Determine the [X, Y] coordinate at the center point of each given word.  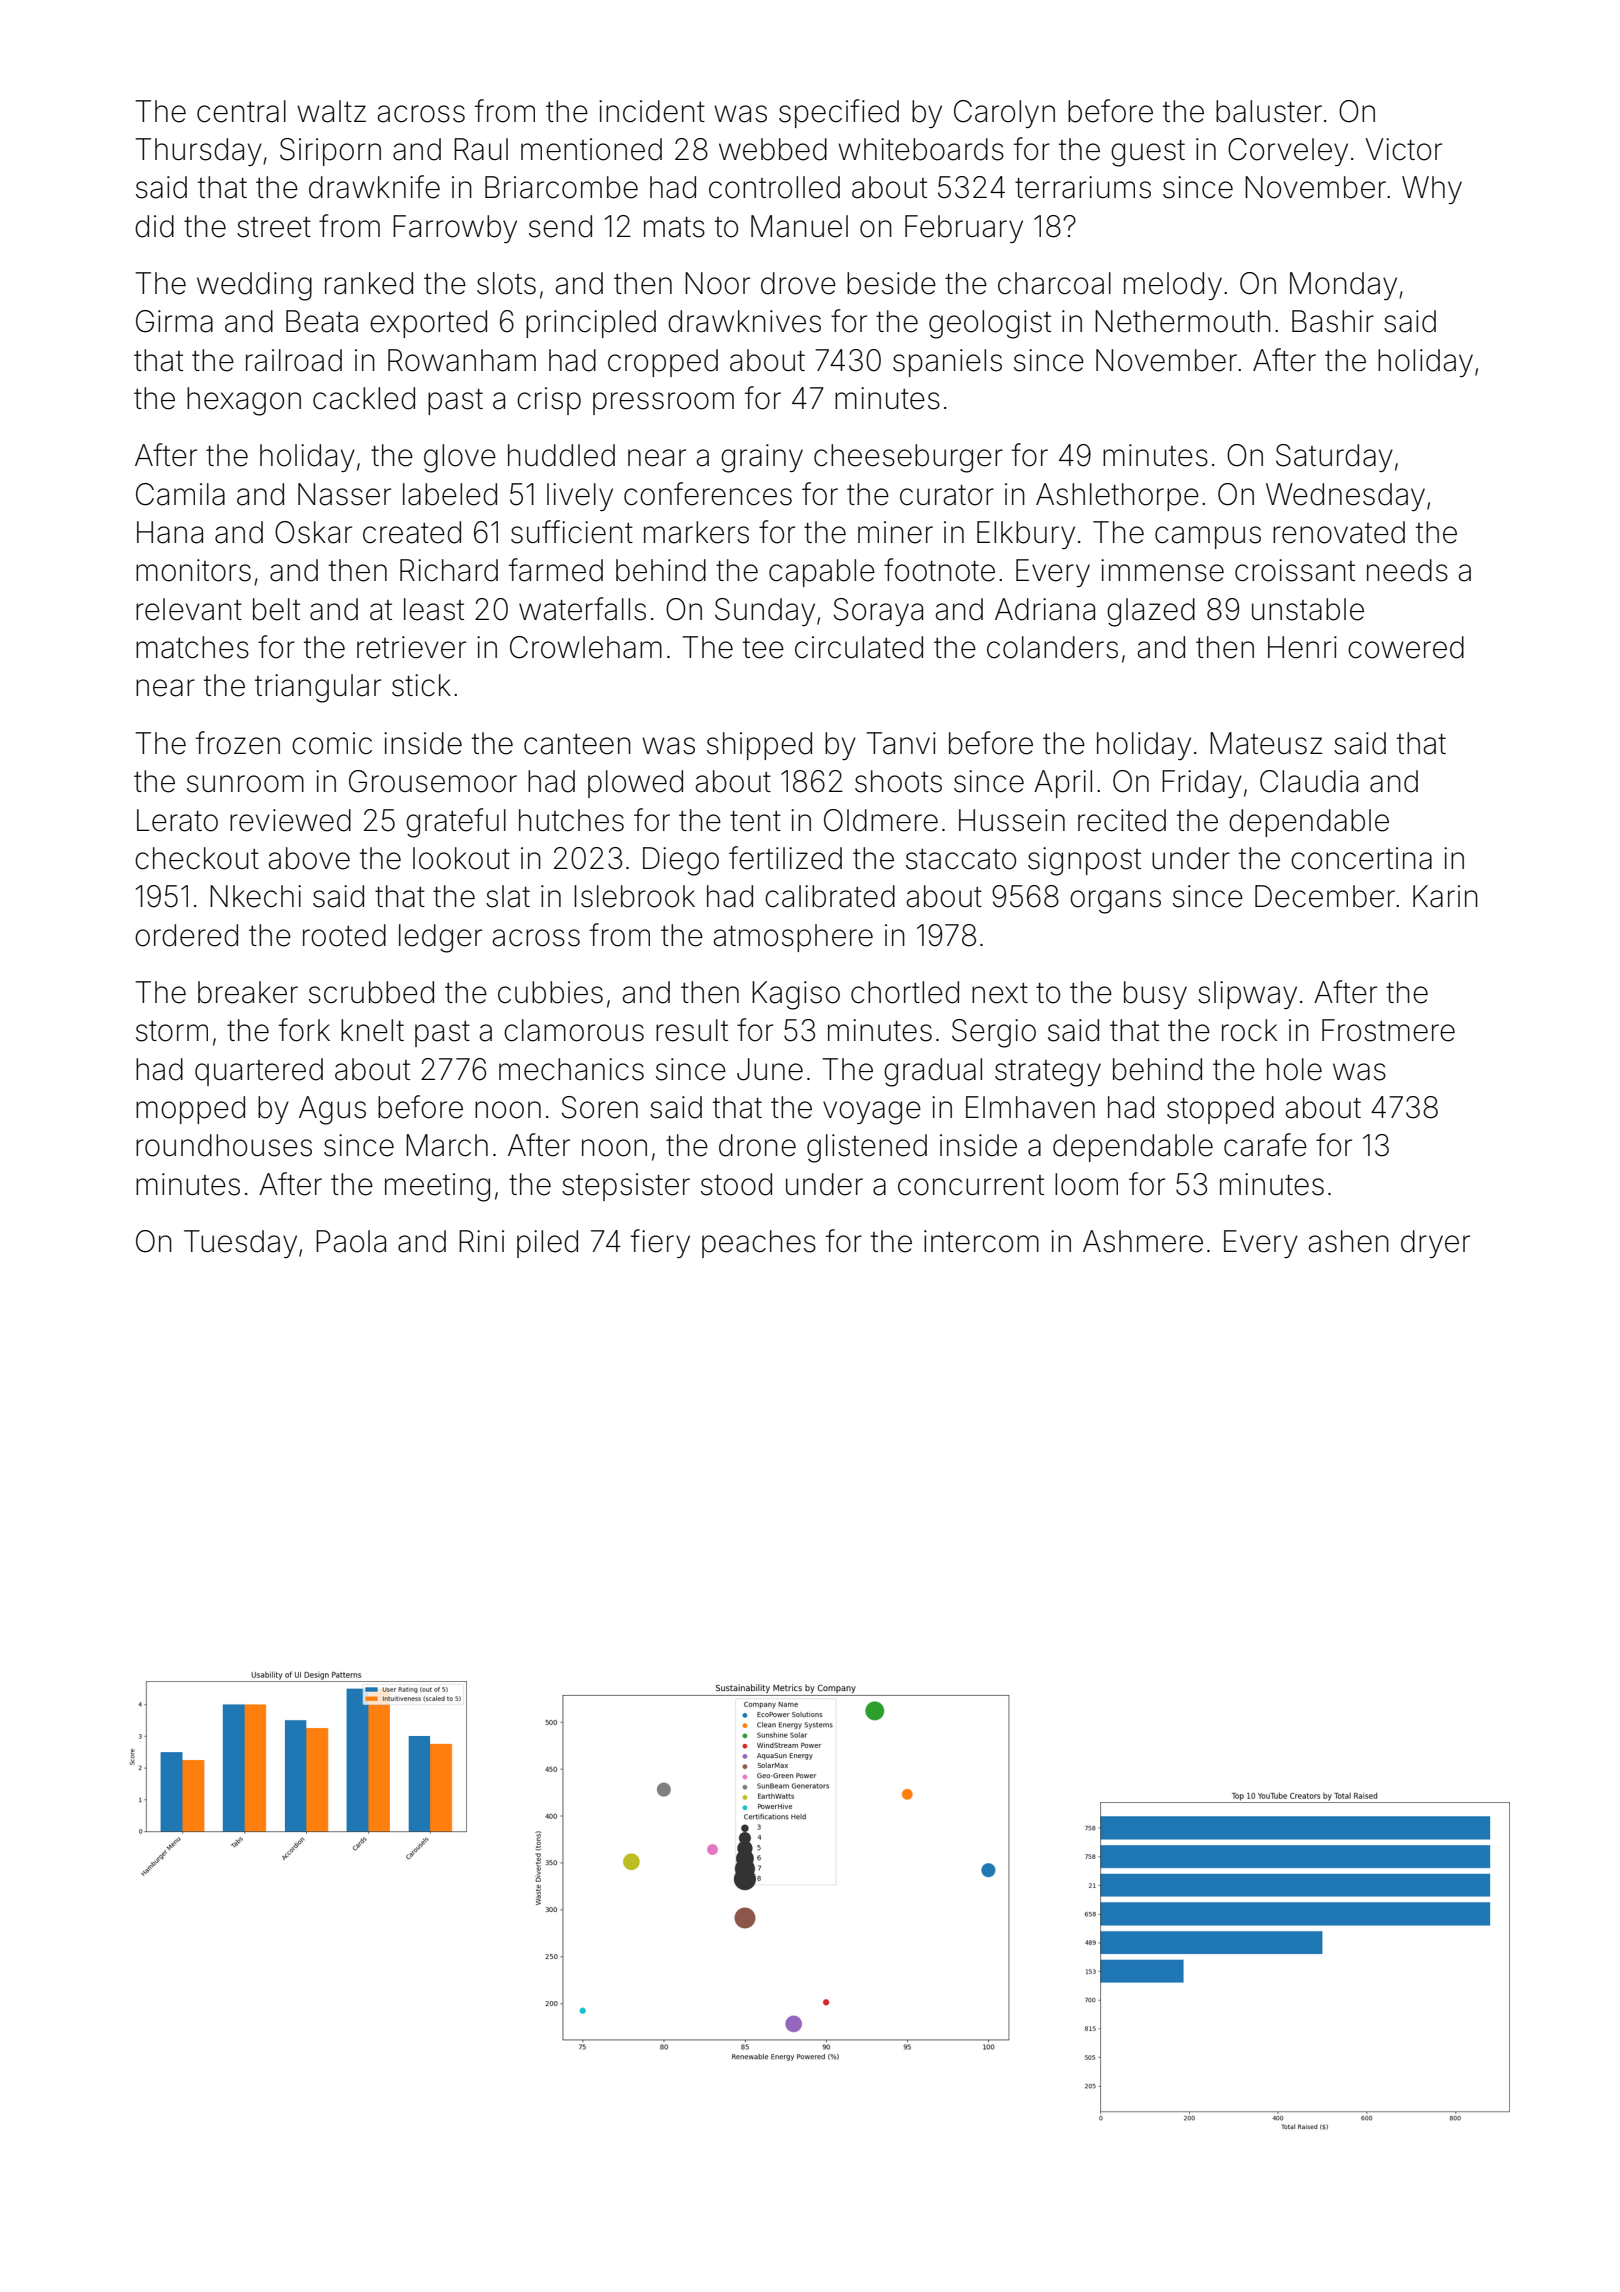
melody [1173, 286]
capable [822, 573]
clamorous [574, 1030]
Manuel [799, 226]
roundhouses [224, 1145]
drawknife [374, 187]
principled [591, 324]
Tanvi [901, 743]
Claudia [1309, 781]
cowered [1406, 647]
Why [1432, 190]
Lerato [177, 820]
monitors [193, 570]
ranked [369, 283]
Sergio [994, 1033]
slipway [1247, 995]
